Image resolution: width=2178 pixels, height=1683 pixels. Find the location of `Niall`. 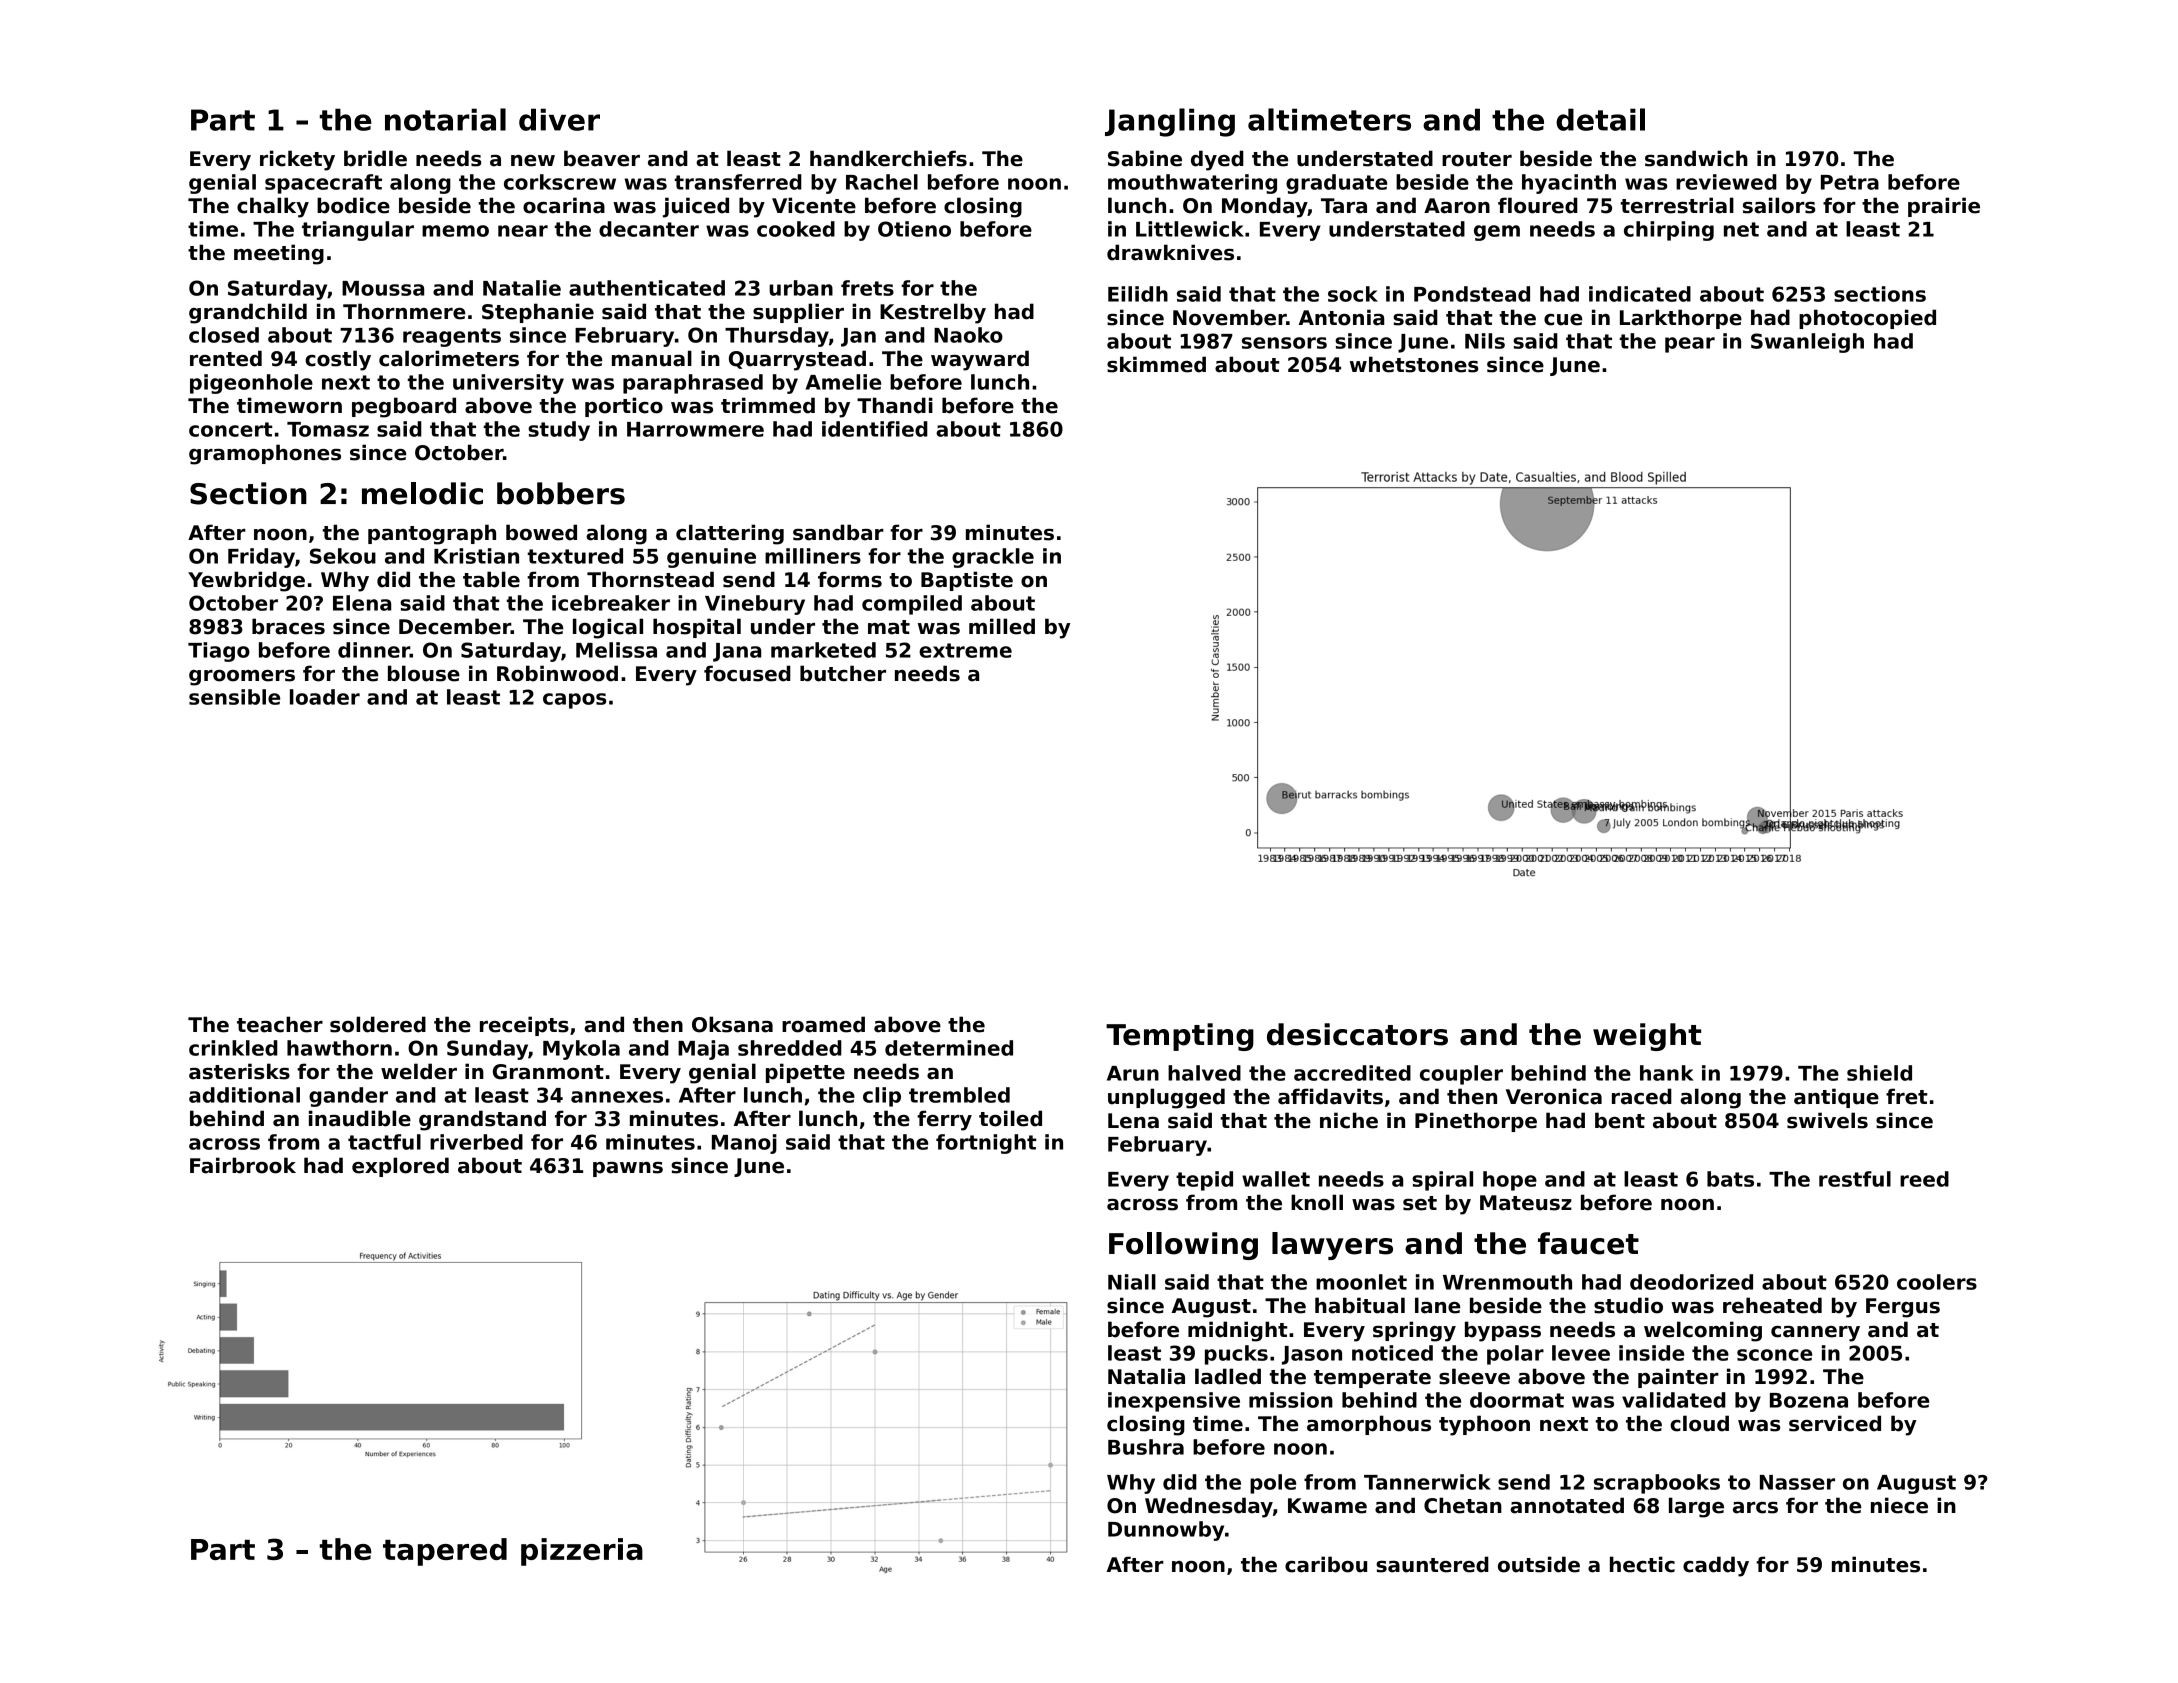

Niall is located at coordinates (1132, 1282).
